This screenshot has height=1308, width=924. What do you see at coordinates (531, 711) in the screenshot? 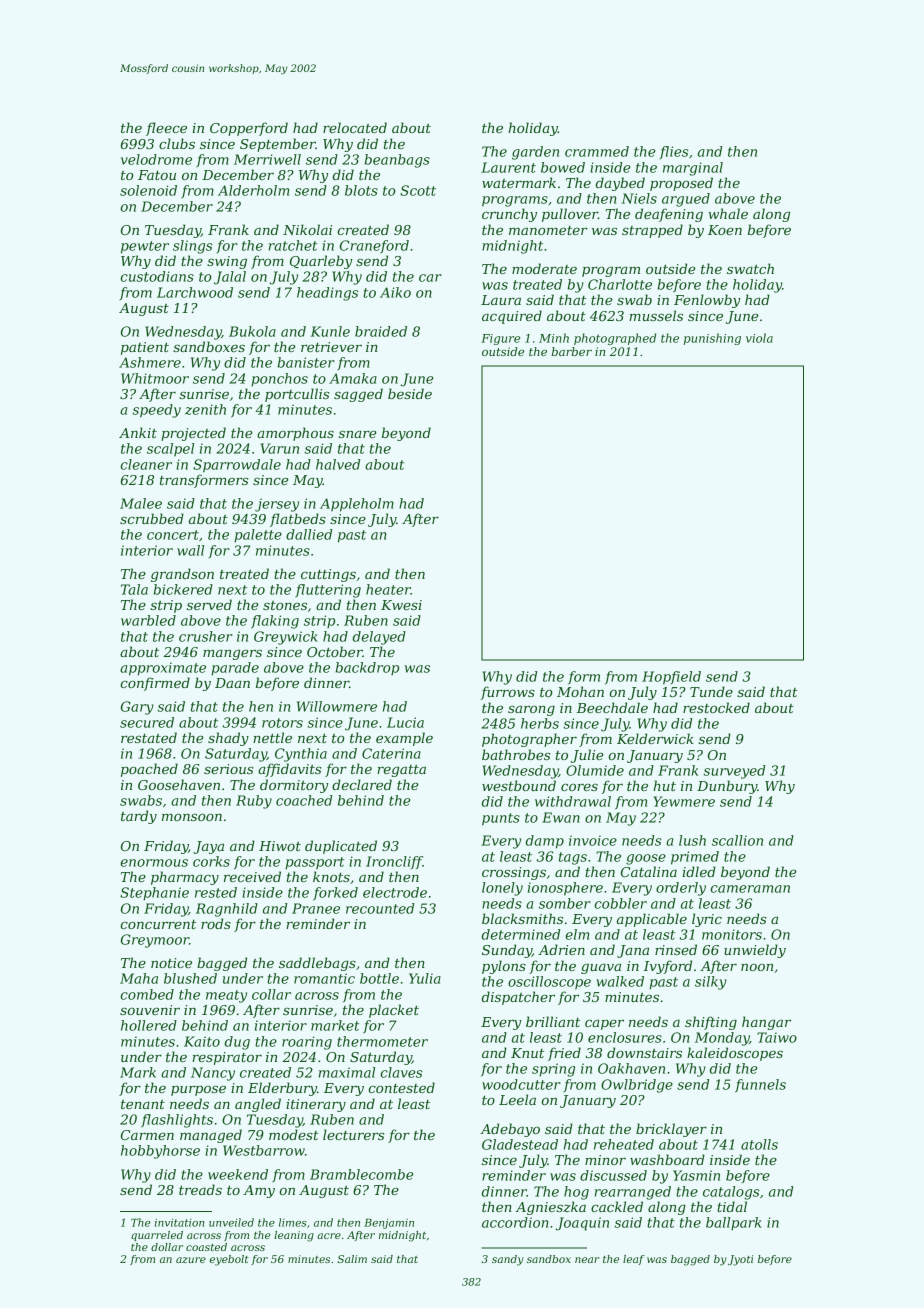
I see `sarong` at bounding box center [531, 711].
